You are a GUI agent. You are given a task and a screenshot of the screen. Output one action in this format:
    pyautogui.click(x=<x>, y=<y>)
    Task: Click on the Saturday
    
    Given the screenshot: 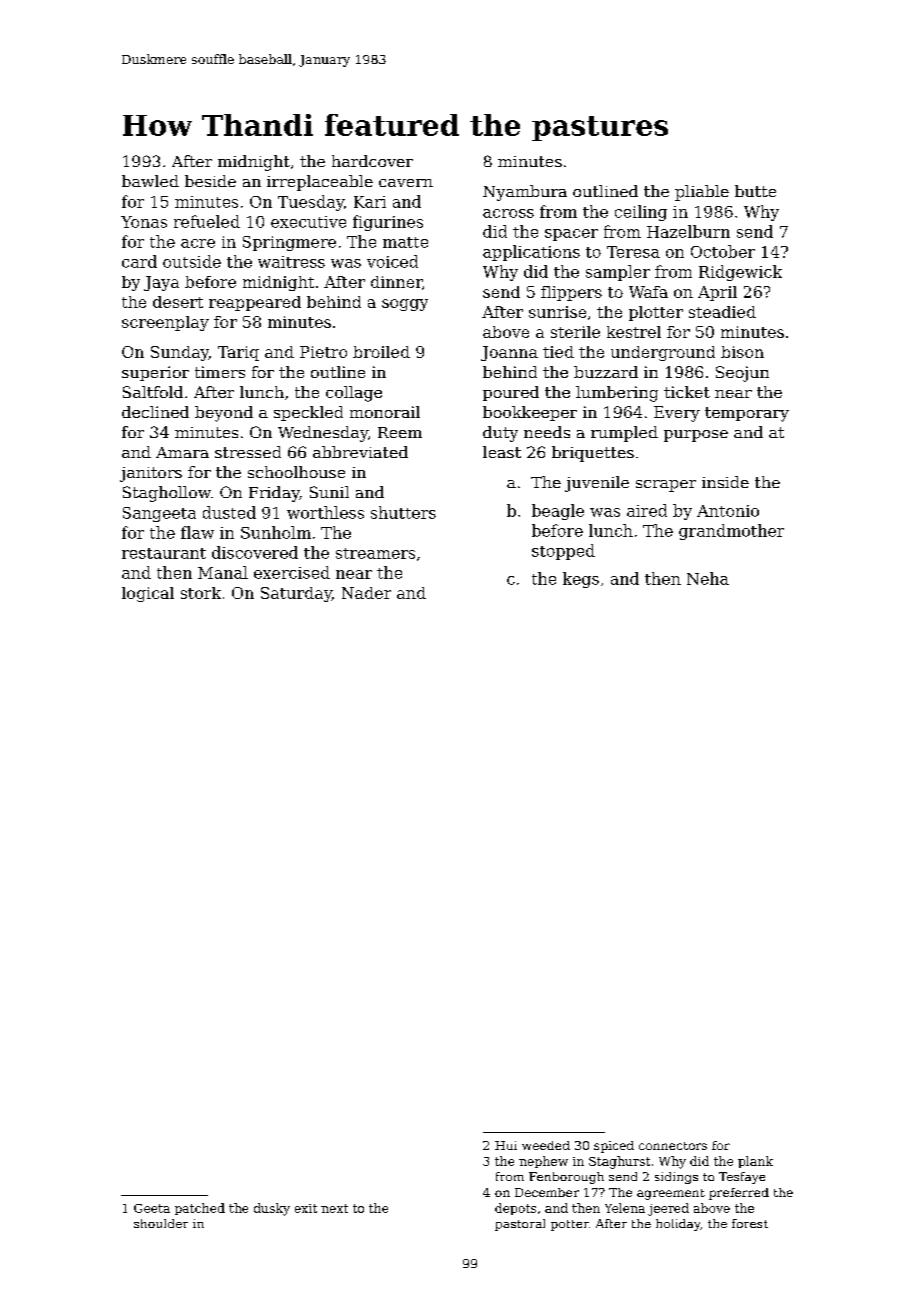 What is the action you would take?
    pyautogui.click(x=296, y=594)
